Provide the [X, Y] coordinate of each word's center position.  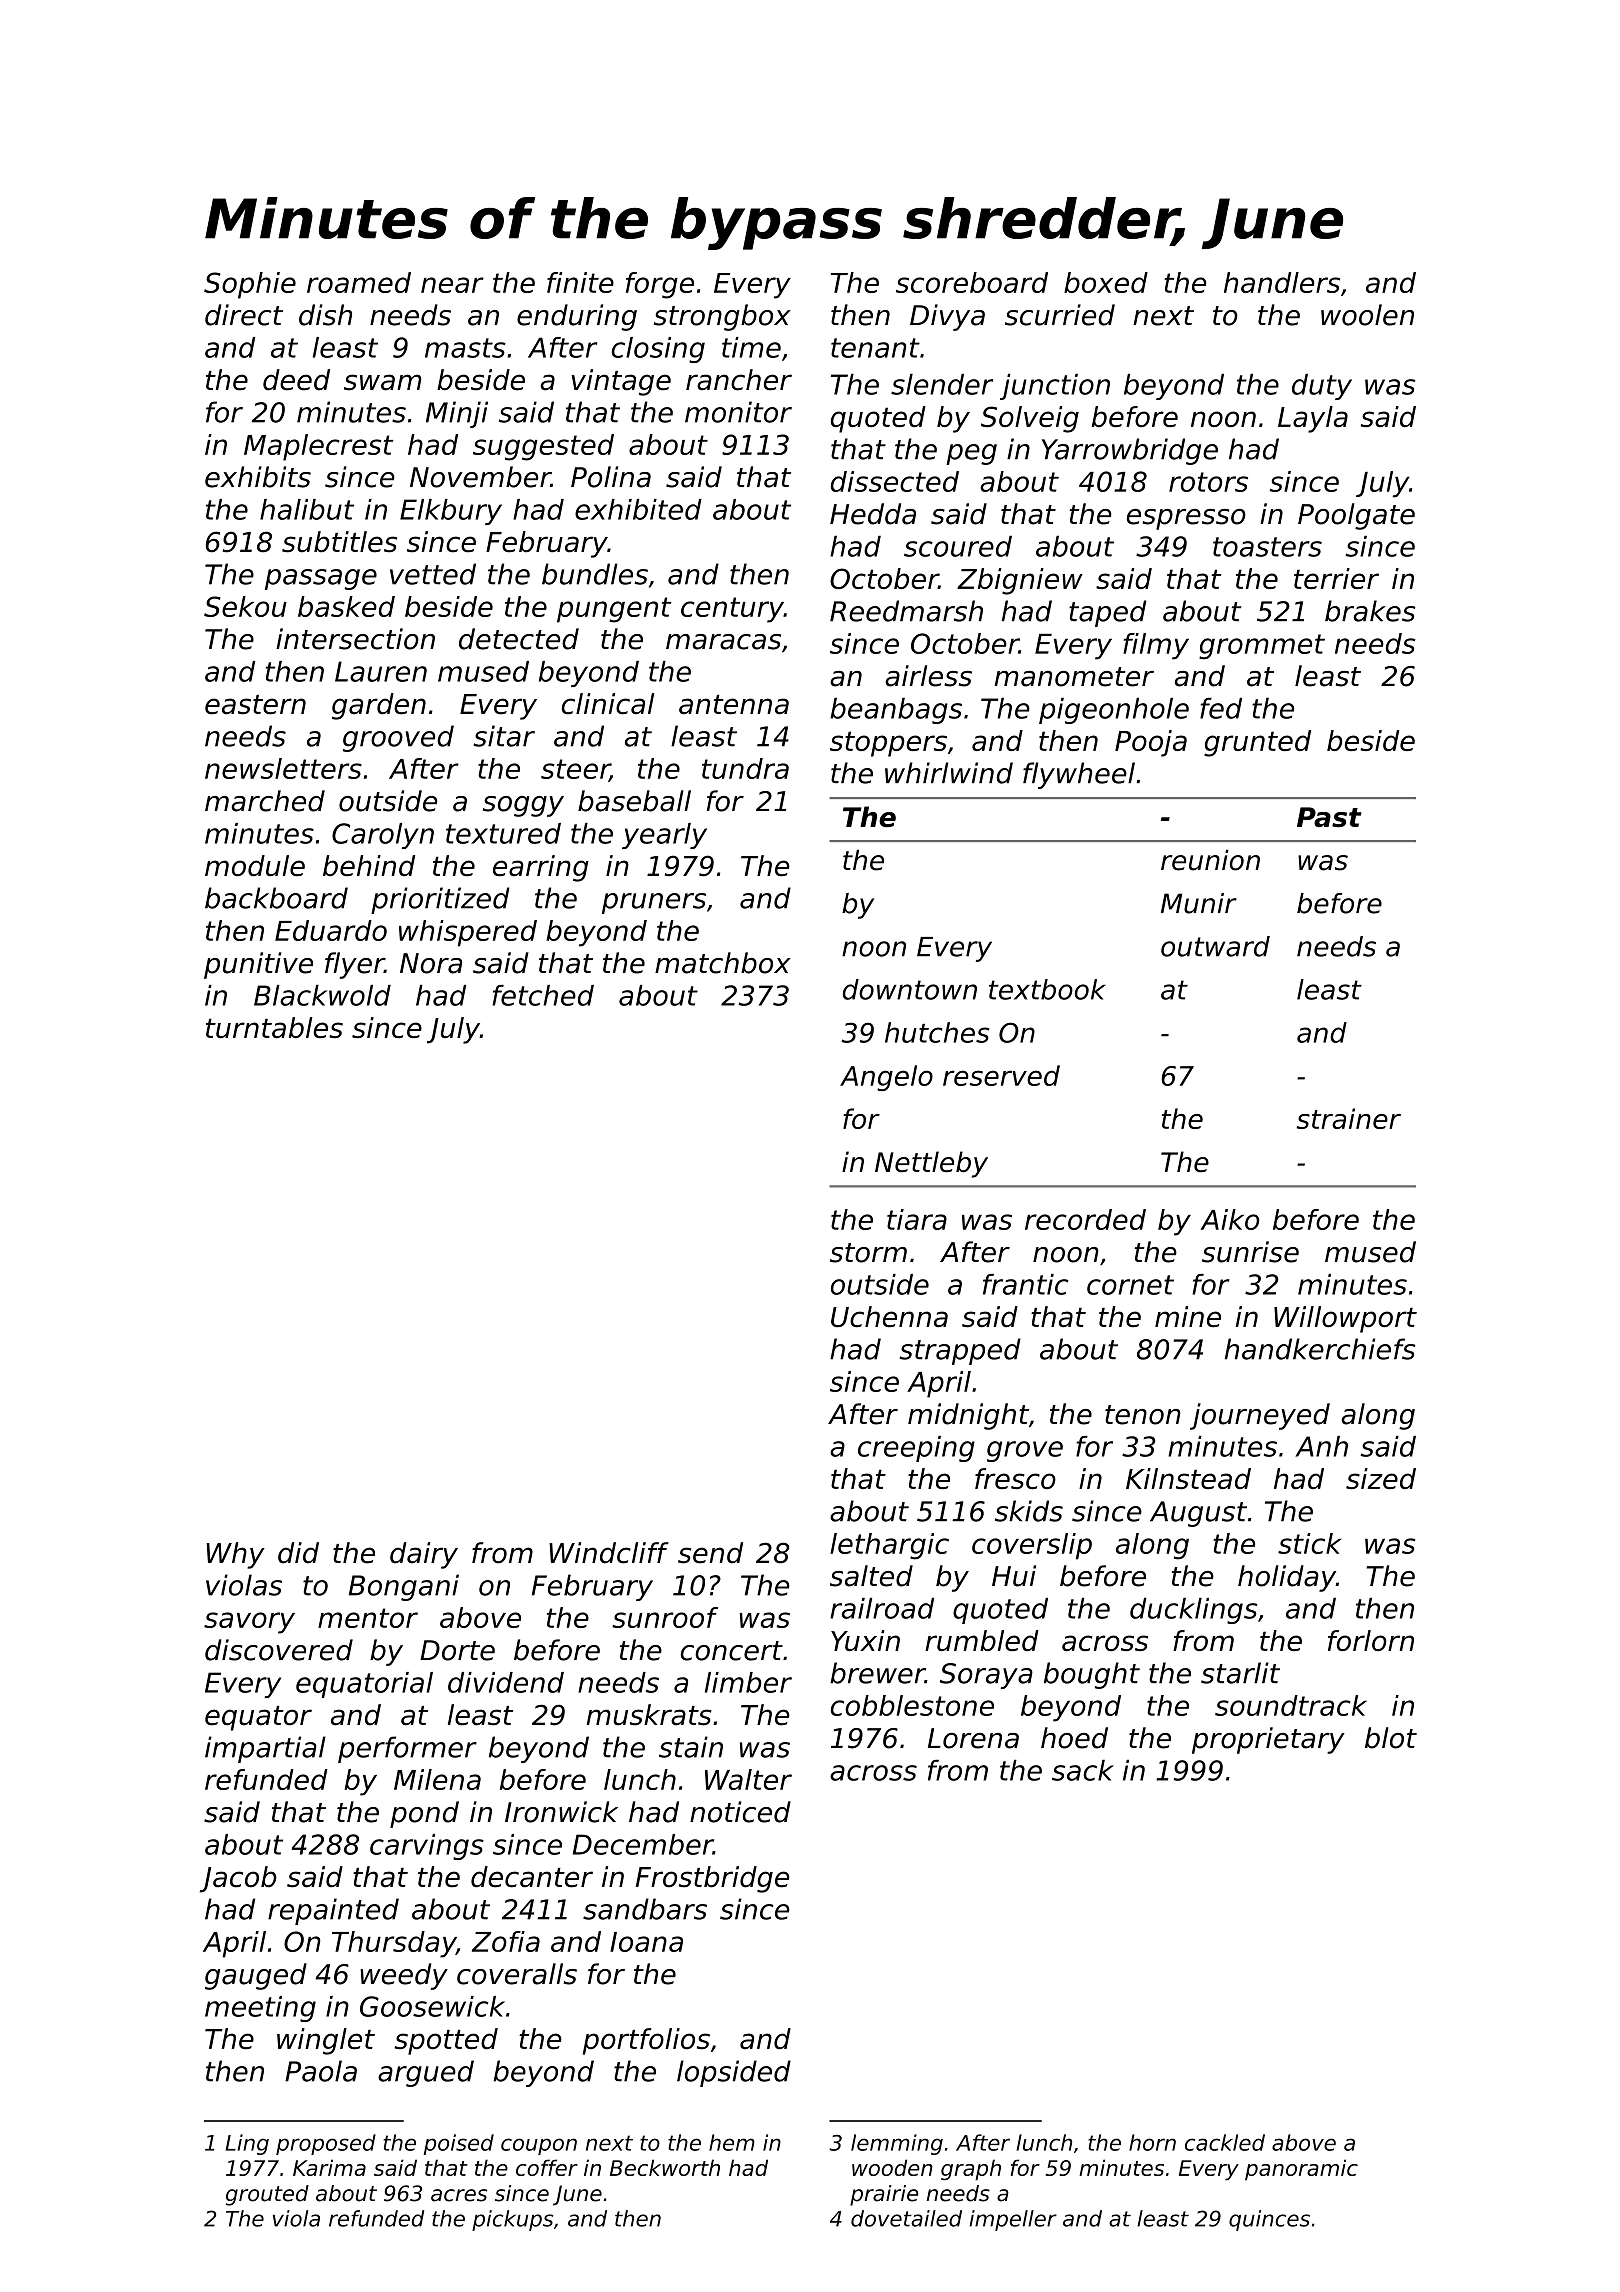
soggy [523, 806]
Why [235, 1555]
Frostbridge [713, 1879]
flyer [354, 965]
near [452, 285]
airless [928, 676]
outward [1215, 946]
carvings [427, 1847]
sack [1083, 1770]
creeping [916, 1449]
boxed [1106, 282]
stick [1309, 1543]
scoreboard [972, 282]
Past [1329, 817]
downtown [910, 989]
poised [459, 2144]
